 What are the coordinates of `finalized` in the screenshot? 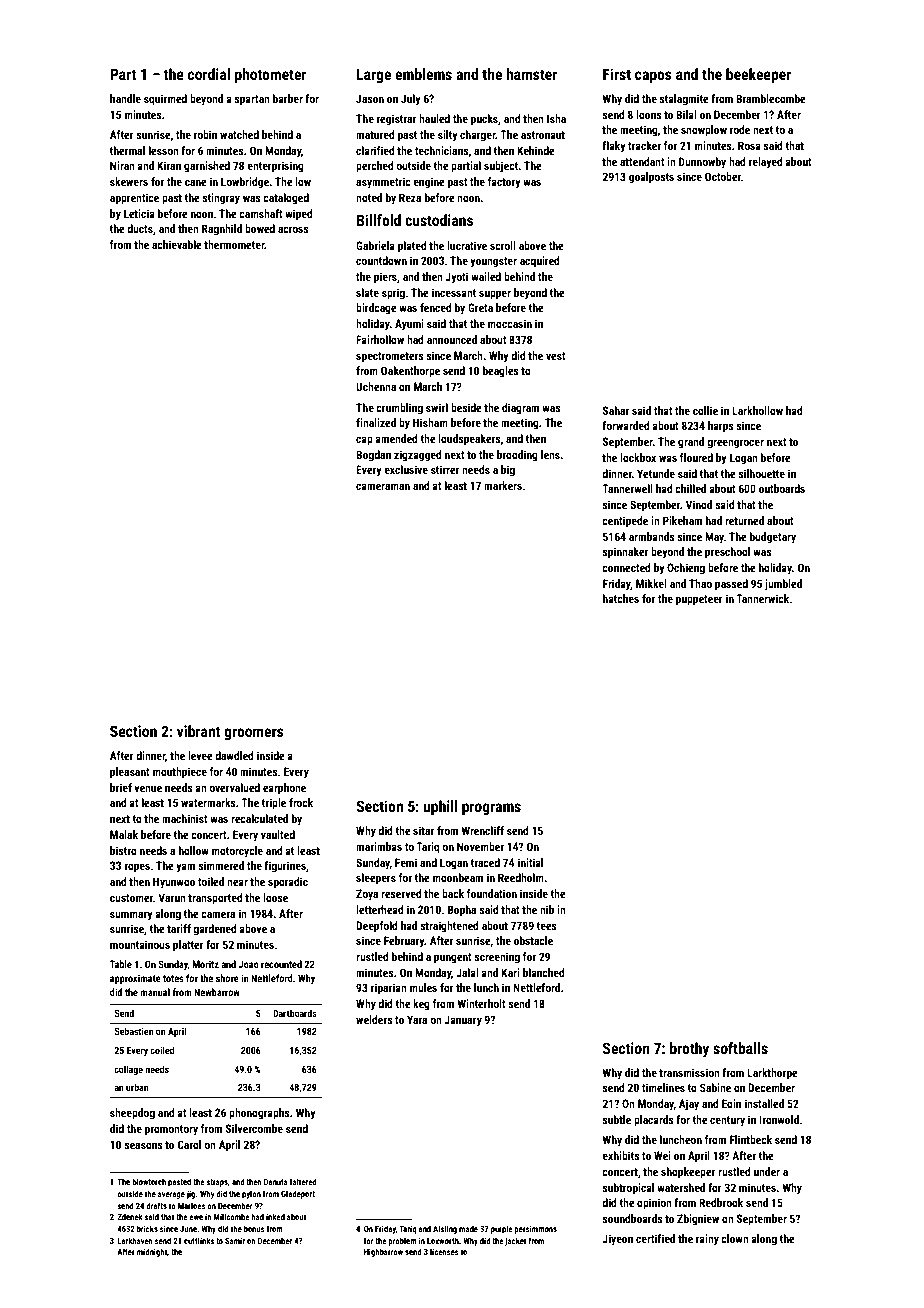 It's located at (376, 422).
